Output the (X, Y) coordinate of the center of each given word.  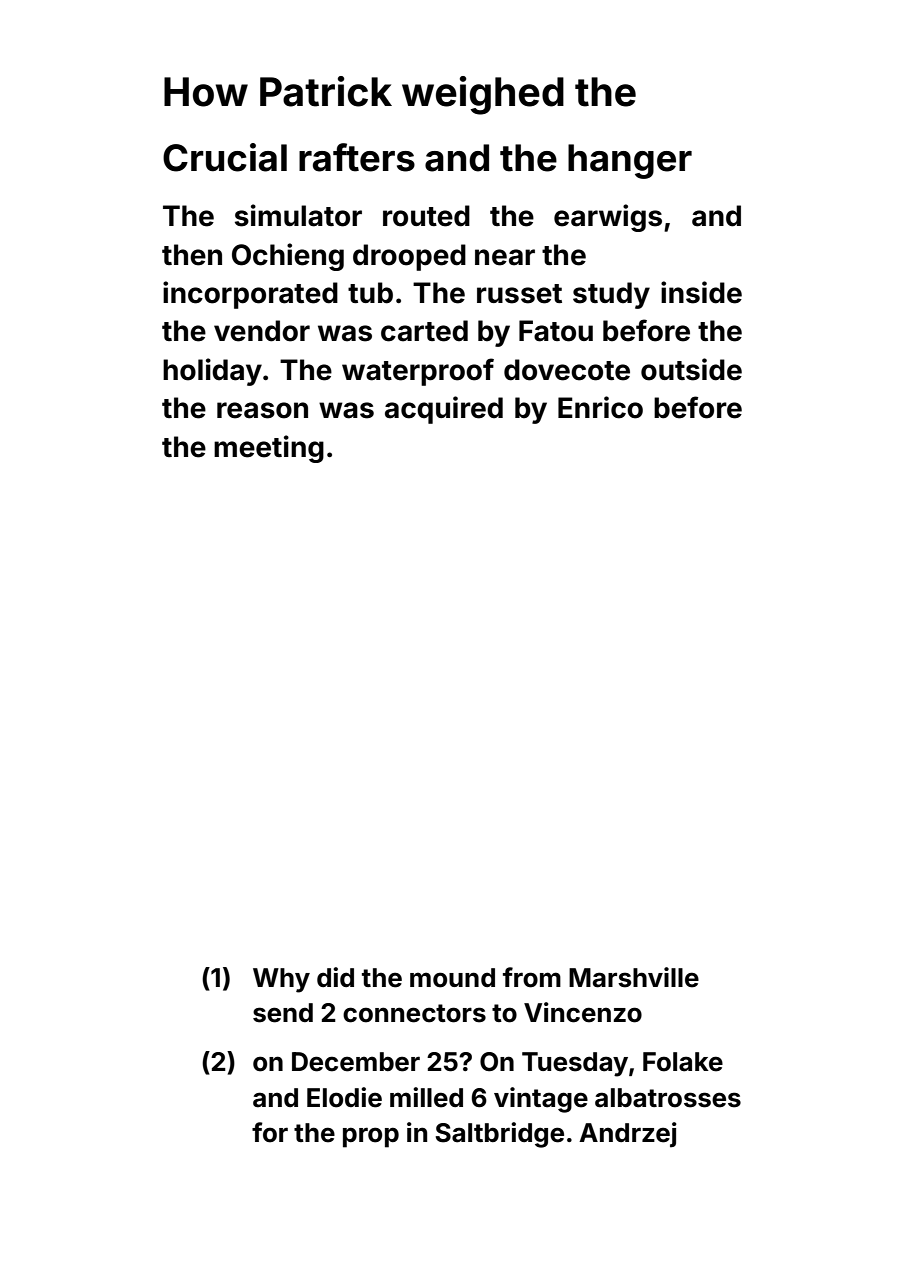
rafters (357, 157)
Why (281, 980)
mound (452, 978)
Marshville (634, 977)
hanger (630, 161)
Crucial (225, 157)
